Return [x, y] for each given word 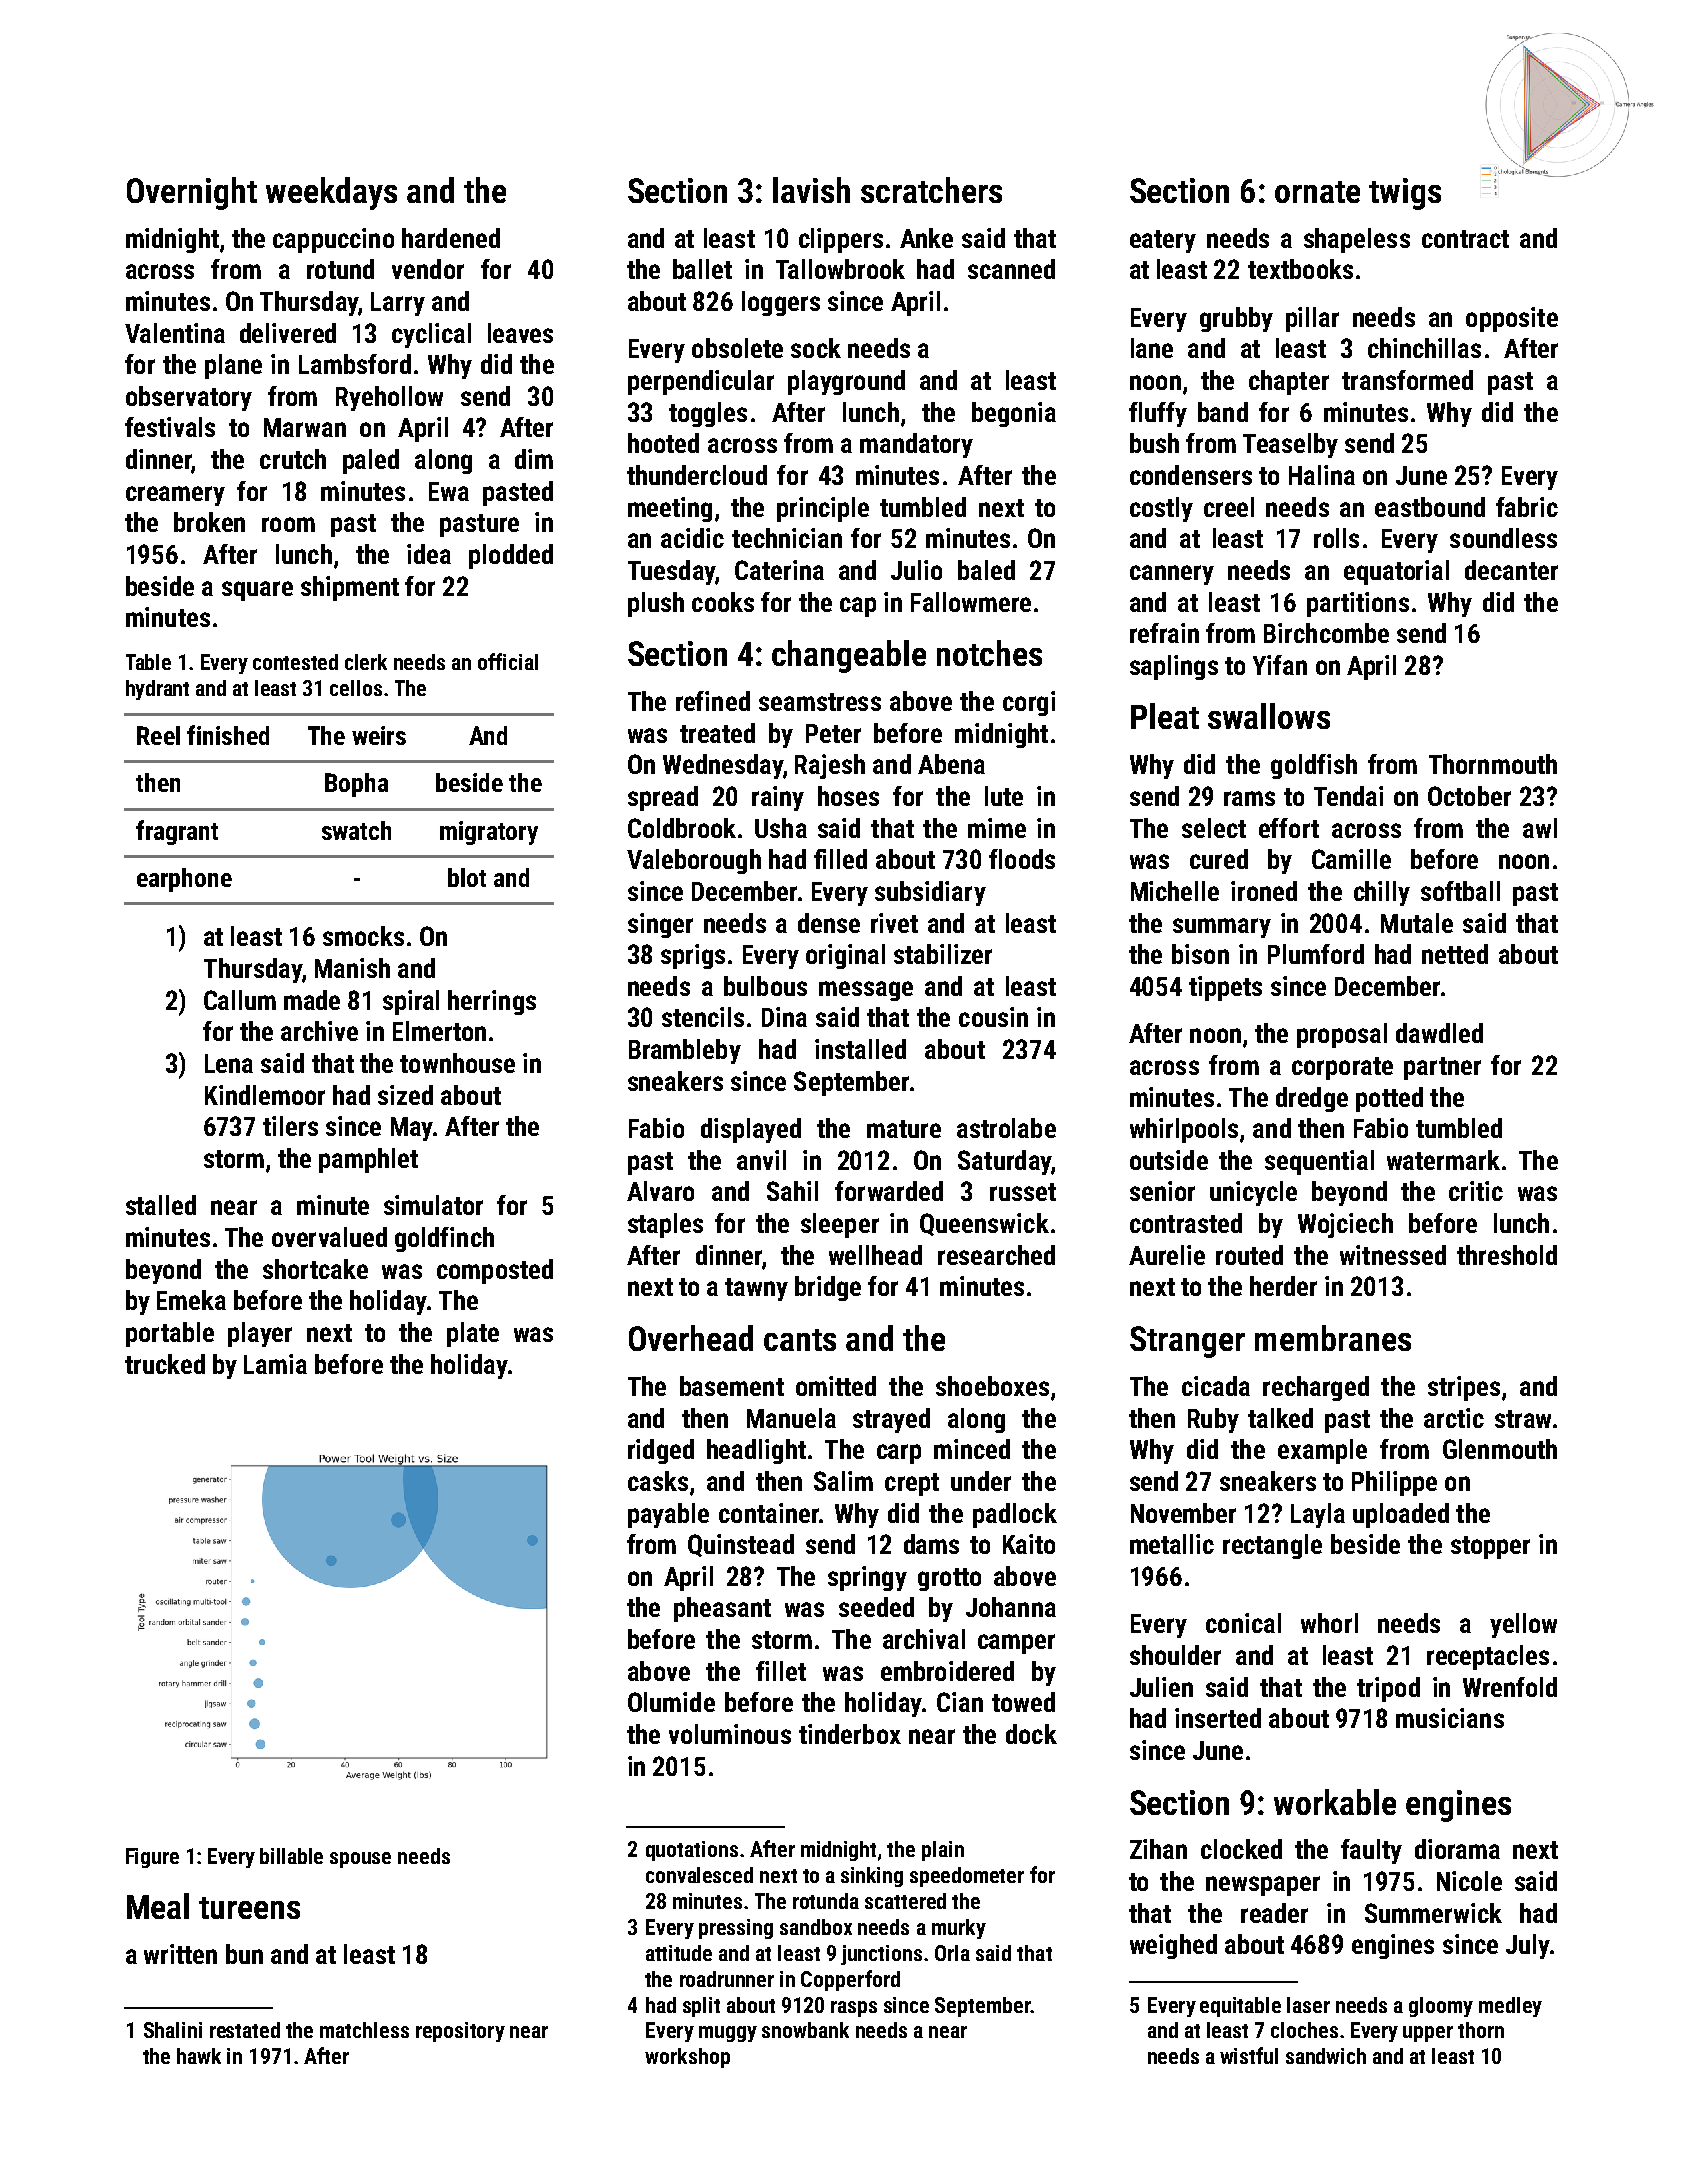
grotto [949, 1579]
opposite [1512, 319]
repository [460, 2032]
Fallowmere [971, 602]
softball [1460, 891]
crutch [293, 459]
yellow [1523, 1625]
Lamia [275, 1364]
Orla [952, 1953]
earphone [184, 880]
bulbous [765, 986]
